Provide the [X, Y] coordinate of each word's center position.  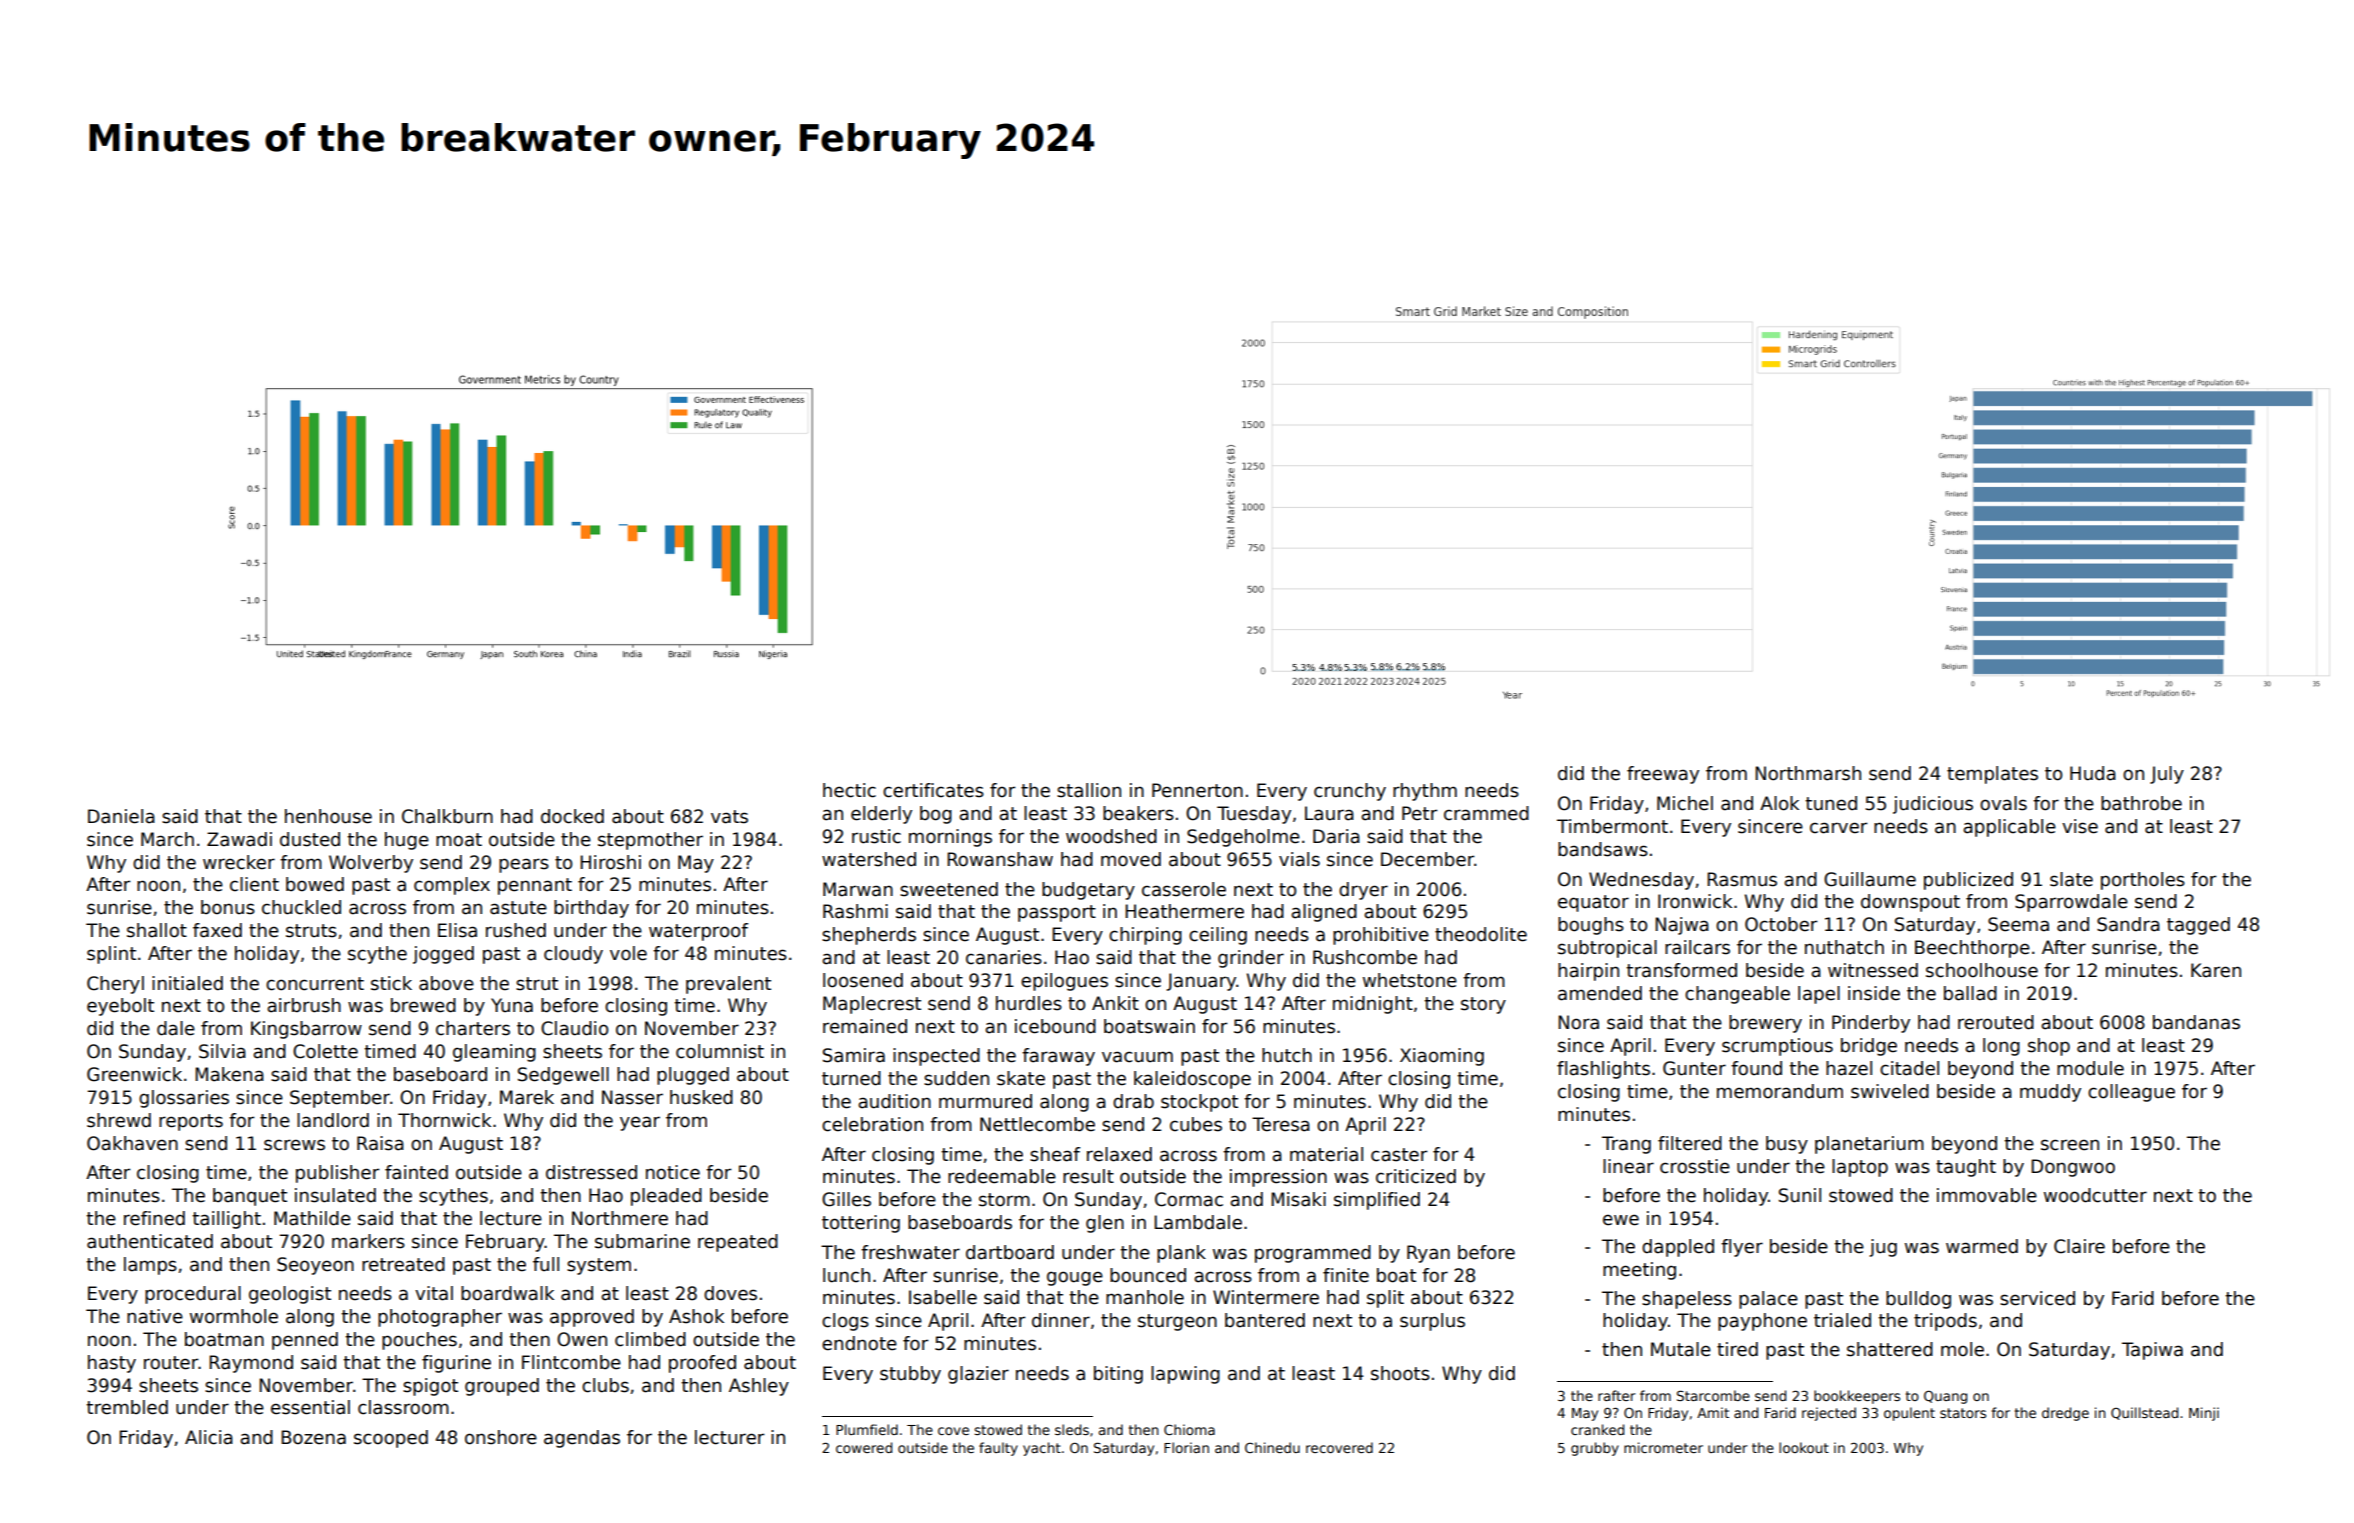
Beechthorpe [1972, 949]
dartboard [1010, 1252]
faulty [998, 1449]
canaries [1004, 957]
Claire [2079, 1246]
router [171, 1363]
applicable [2009, 828]
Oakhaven [132, 1143]
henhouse [328, 816]
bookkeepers [1857, 1397]
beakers [1138, 813]
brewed [423, 1005]
